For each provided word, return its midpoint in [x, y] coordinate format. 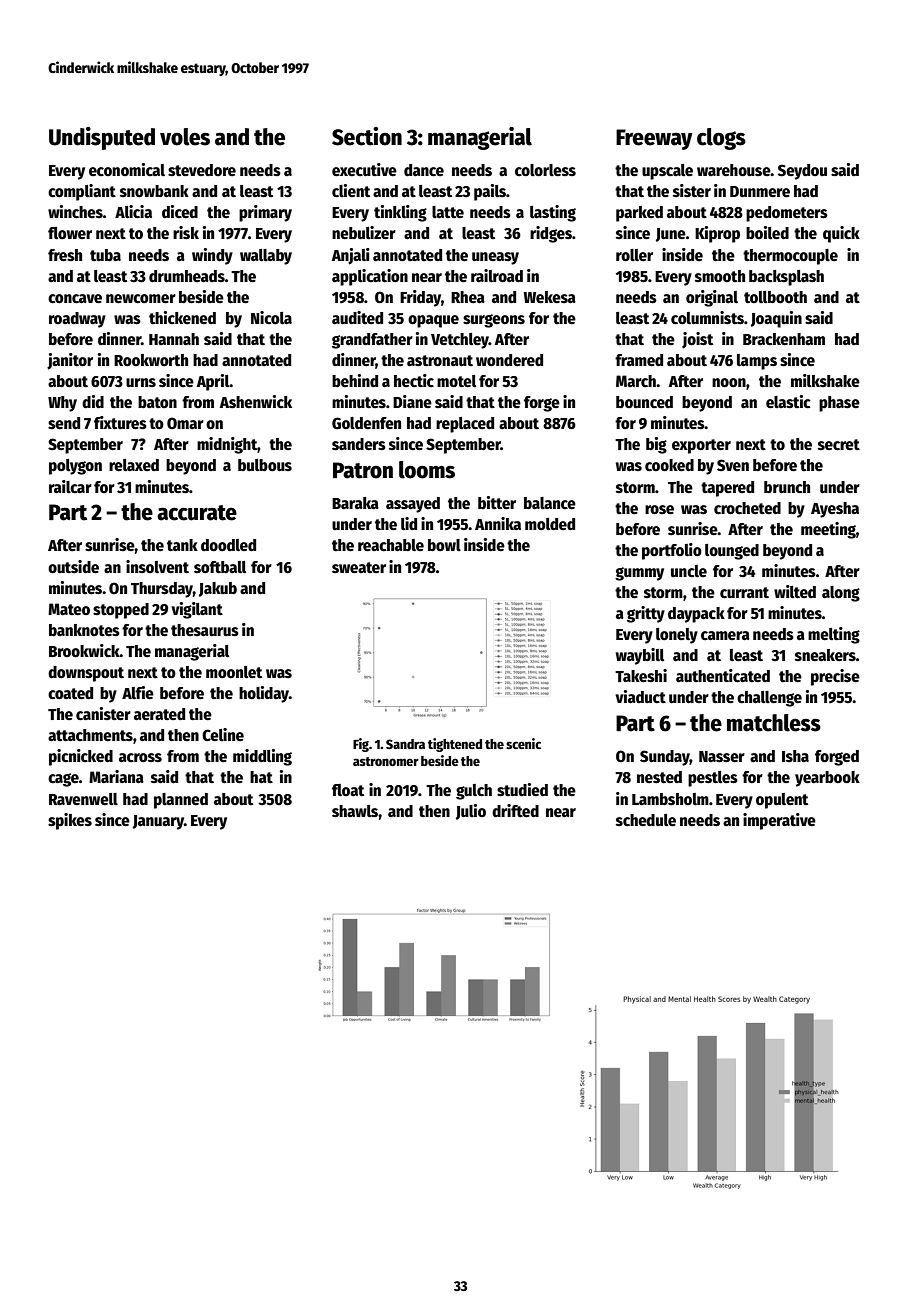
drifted [515, 811]
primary [265, 213]
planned [181, 801]
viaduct [640, 696]
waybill [640, 656]
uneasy [495, 258]
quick [841, 234]
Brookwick [84, 651]
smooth [720, 276]
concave [75, 299]
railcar [70, 486]
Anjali [351, 256]
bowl [444, 545]
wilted [795, 591]
